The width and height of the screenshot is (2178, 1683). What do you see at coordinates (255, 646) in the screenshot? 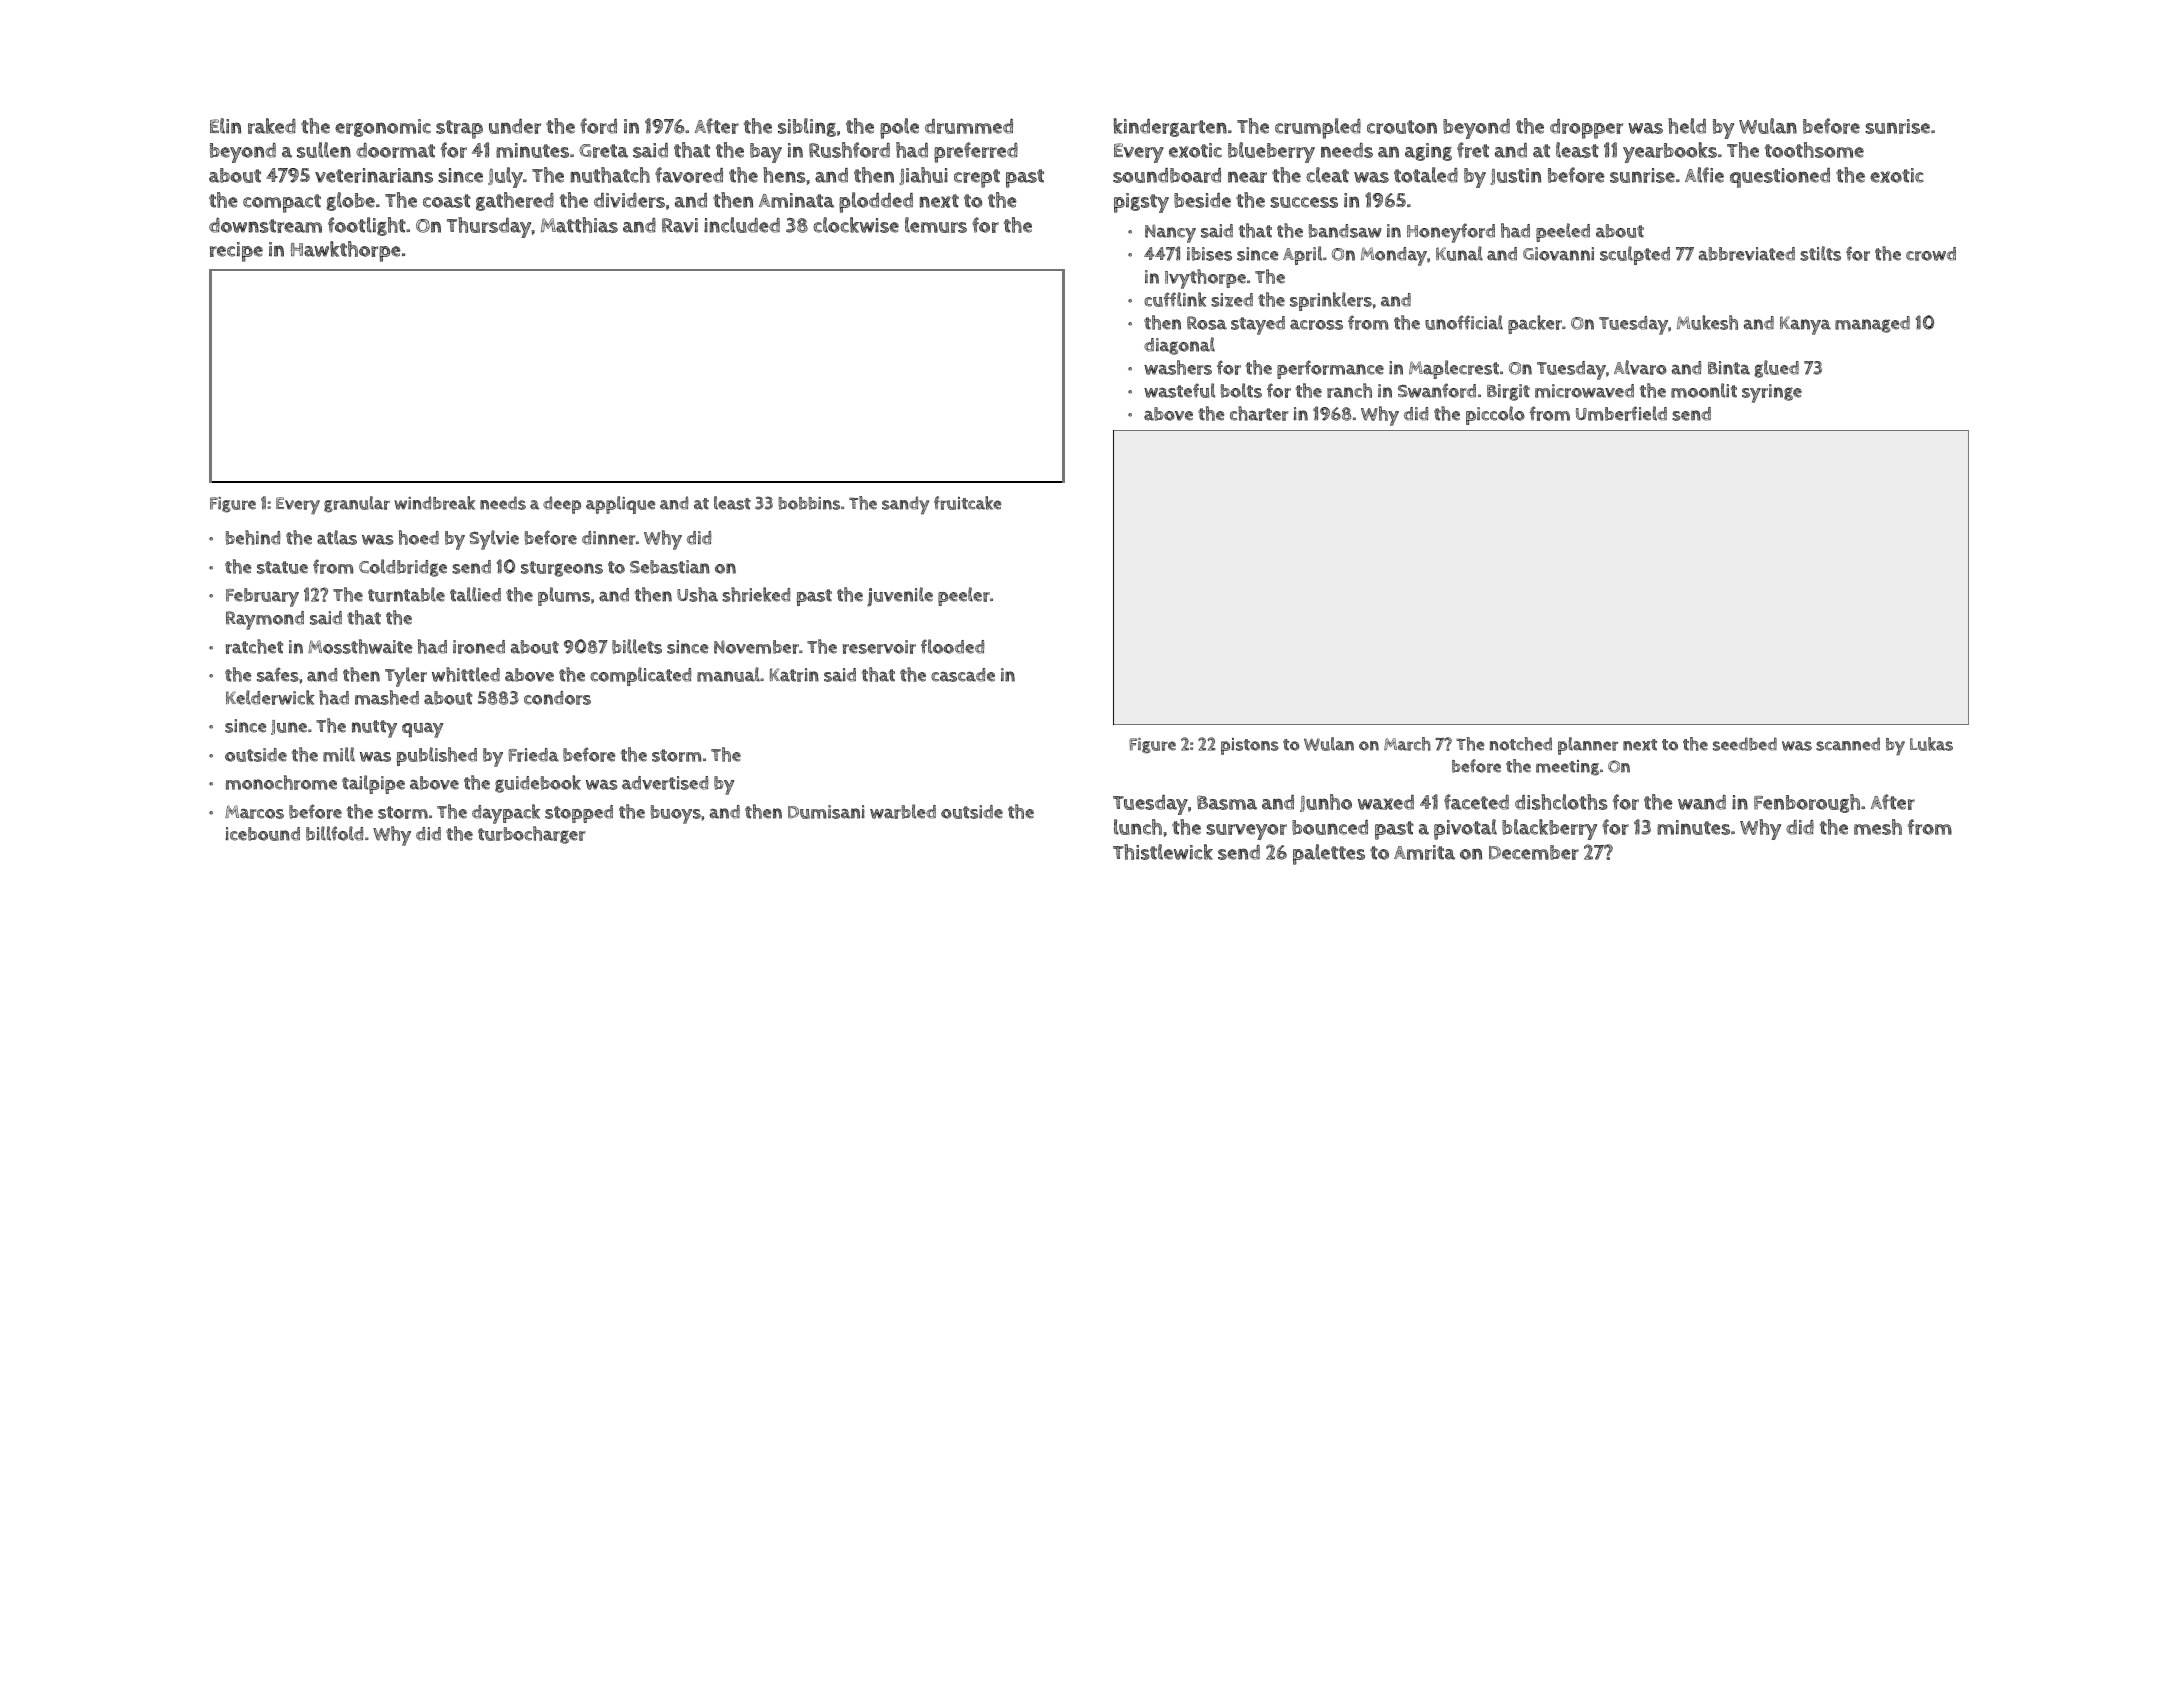
I see `ratchet` at bounding box center [255, 646].
